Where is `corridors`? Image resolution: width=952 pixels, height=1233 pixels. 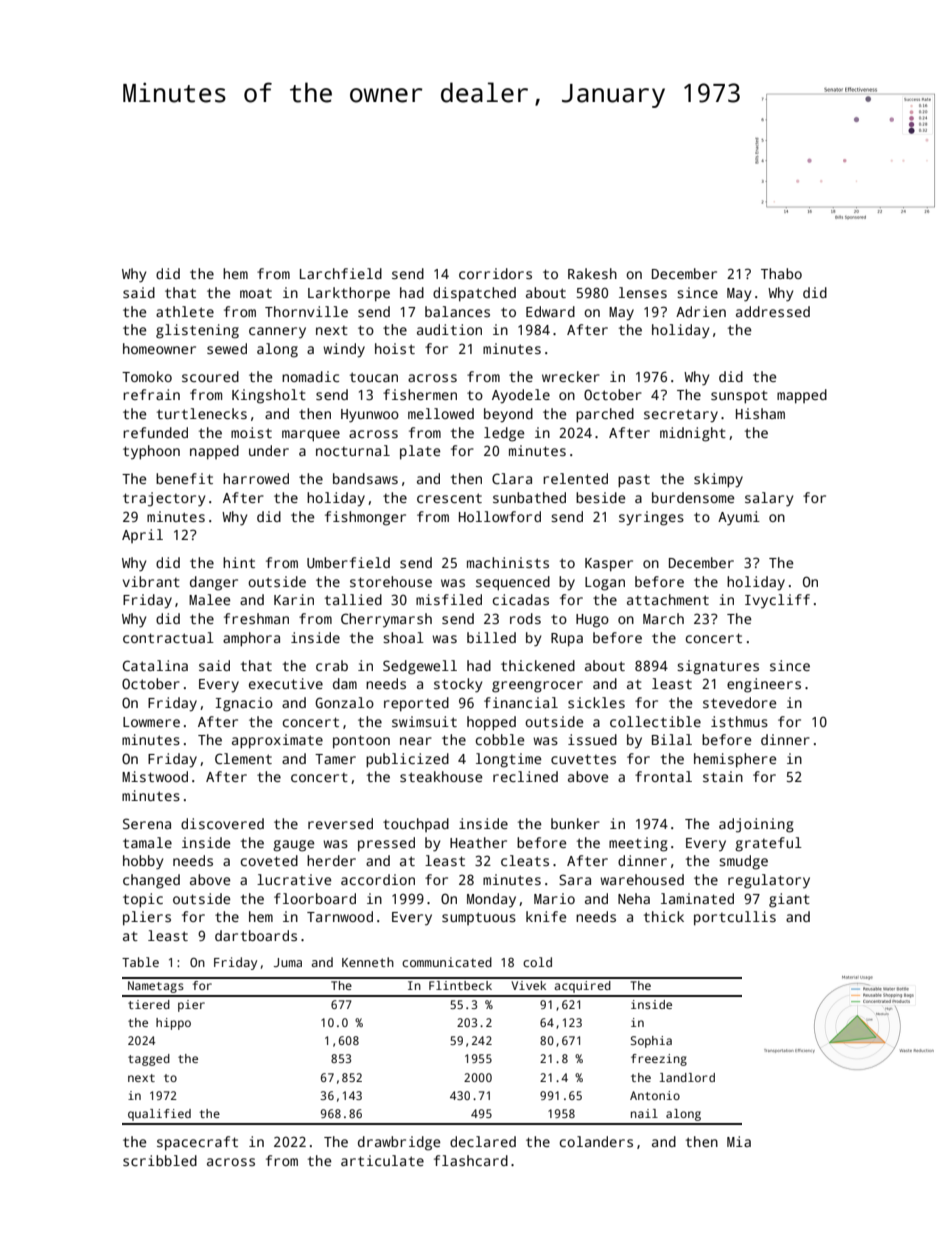
corridors is located at coordinates (495, 273).
